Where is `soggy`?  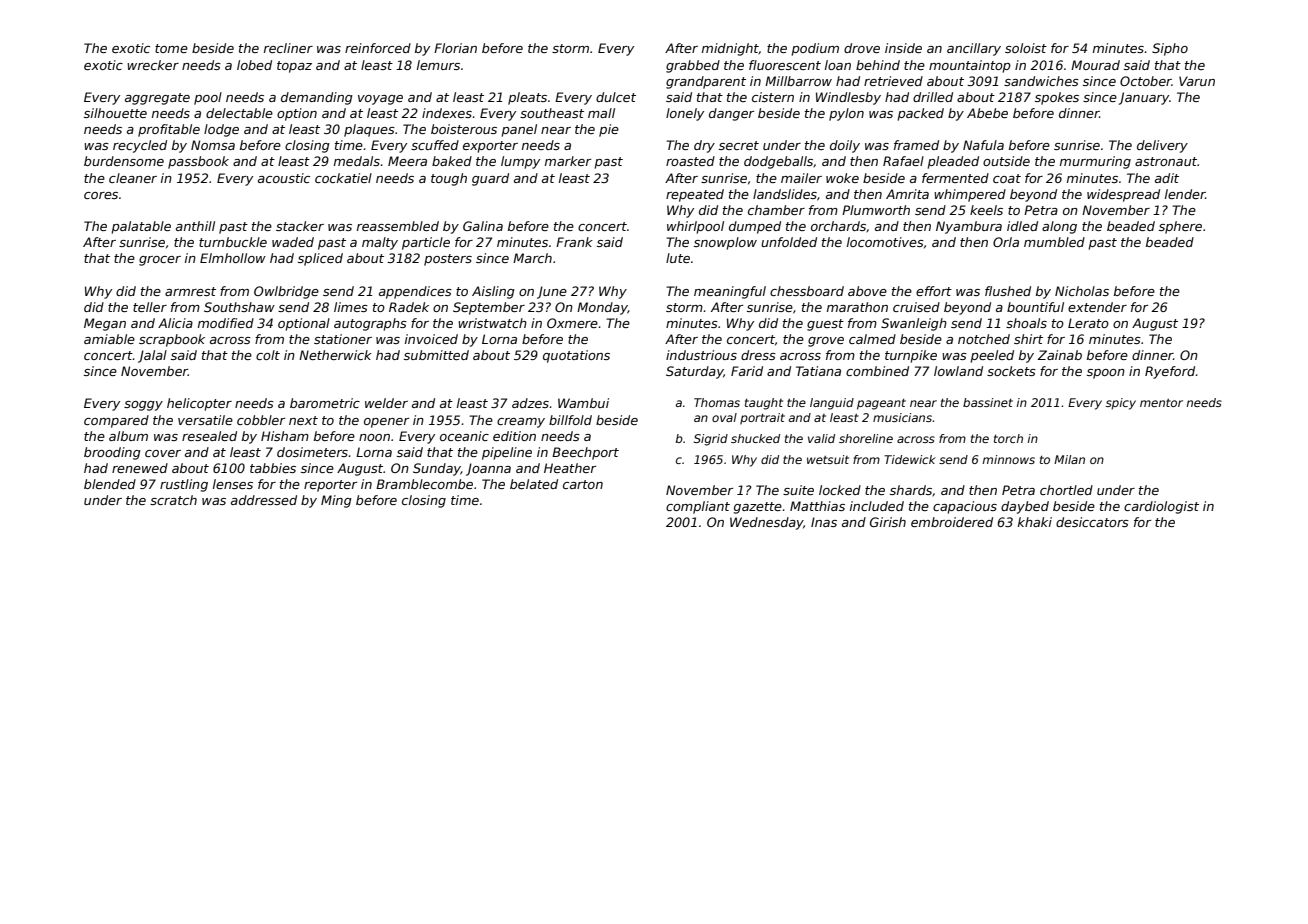 soggy is located at coordinates (143, 406).
